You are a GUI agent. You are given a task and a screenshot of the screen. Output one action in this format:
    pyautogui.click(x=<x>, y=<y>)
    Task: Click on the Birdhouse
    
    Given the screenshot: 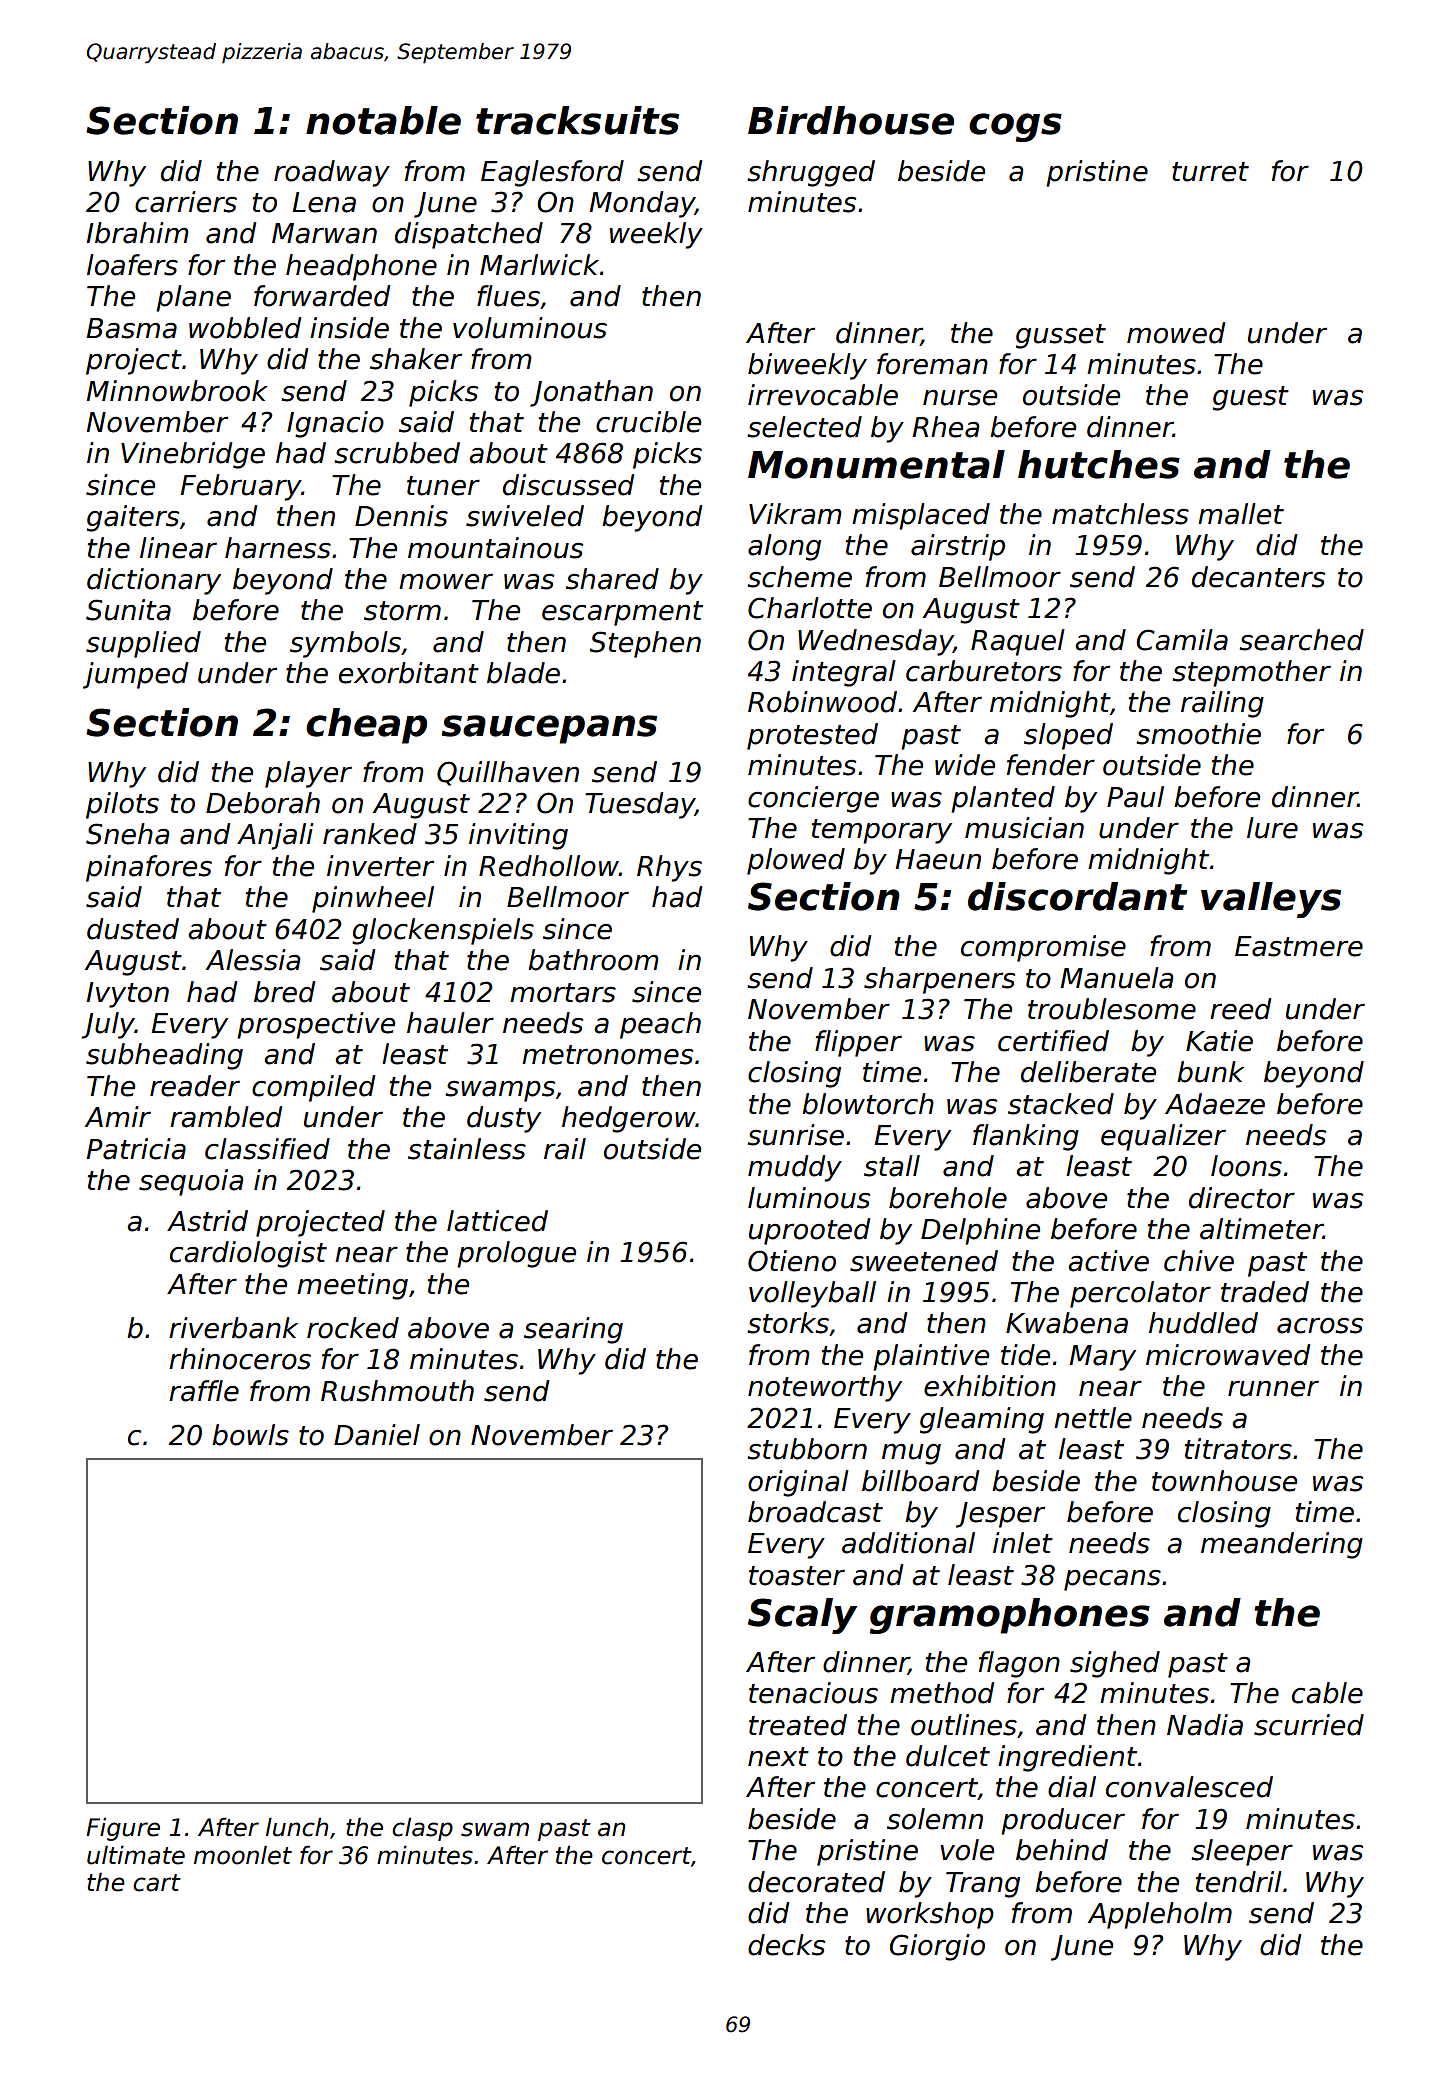 What is the action you would take?
    pyautogui.click(x=851, y=120)
